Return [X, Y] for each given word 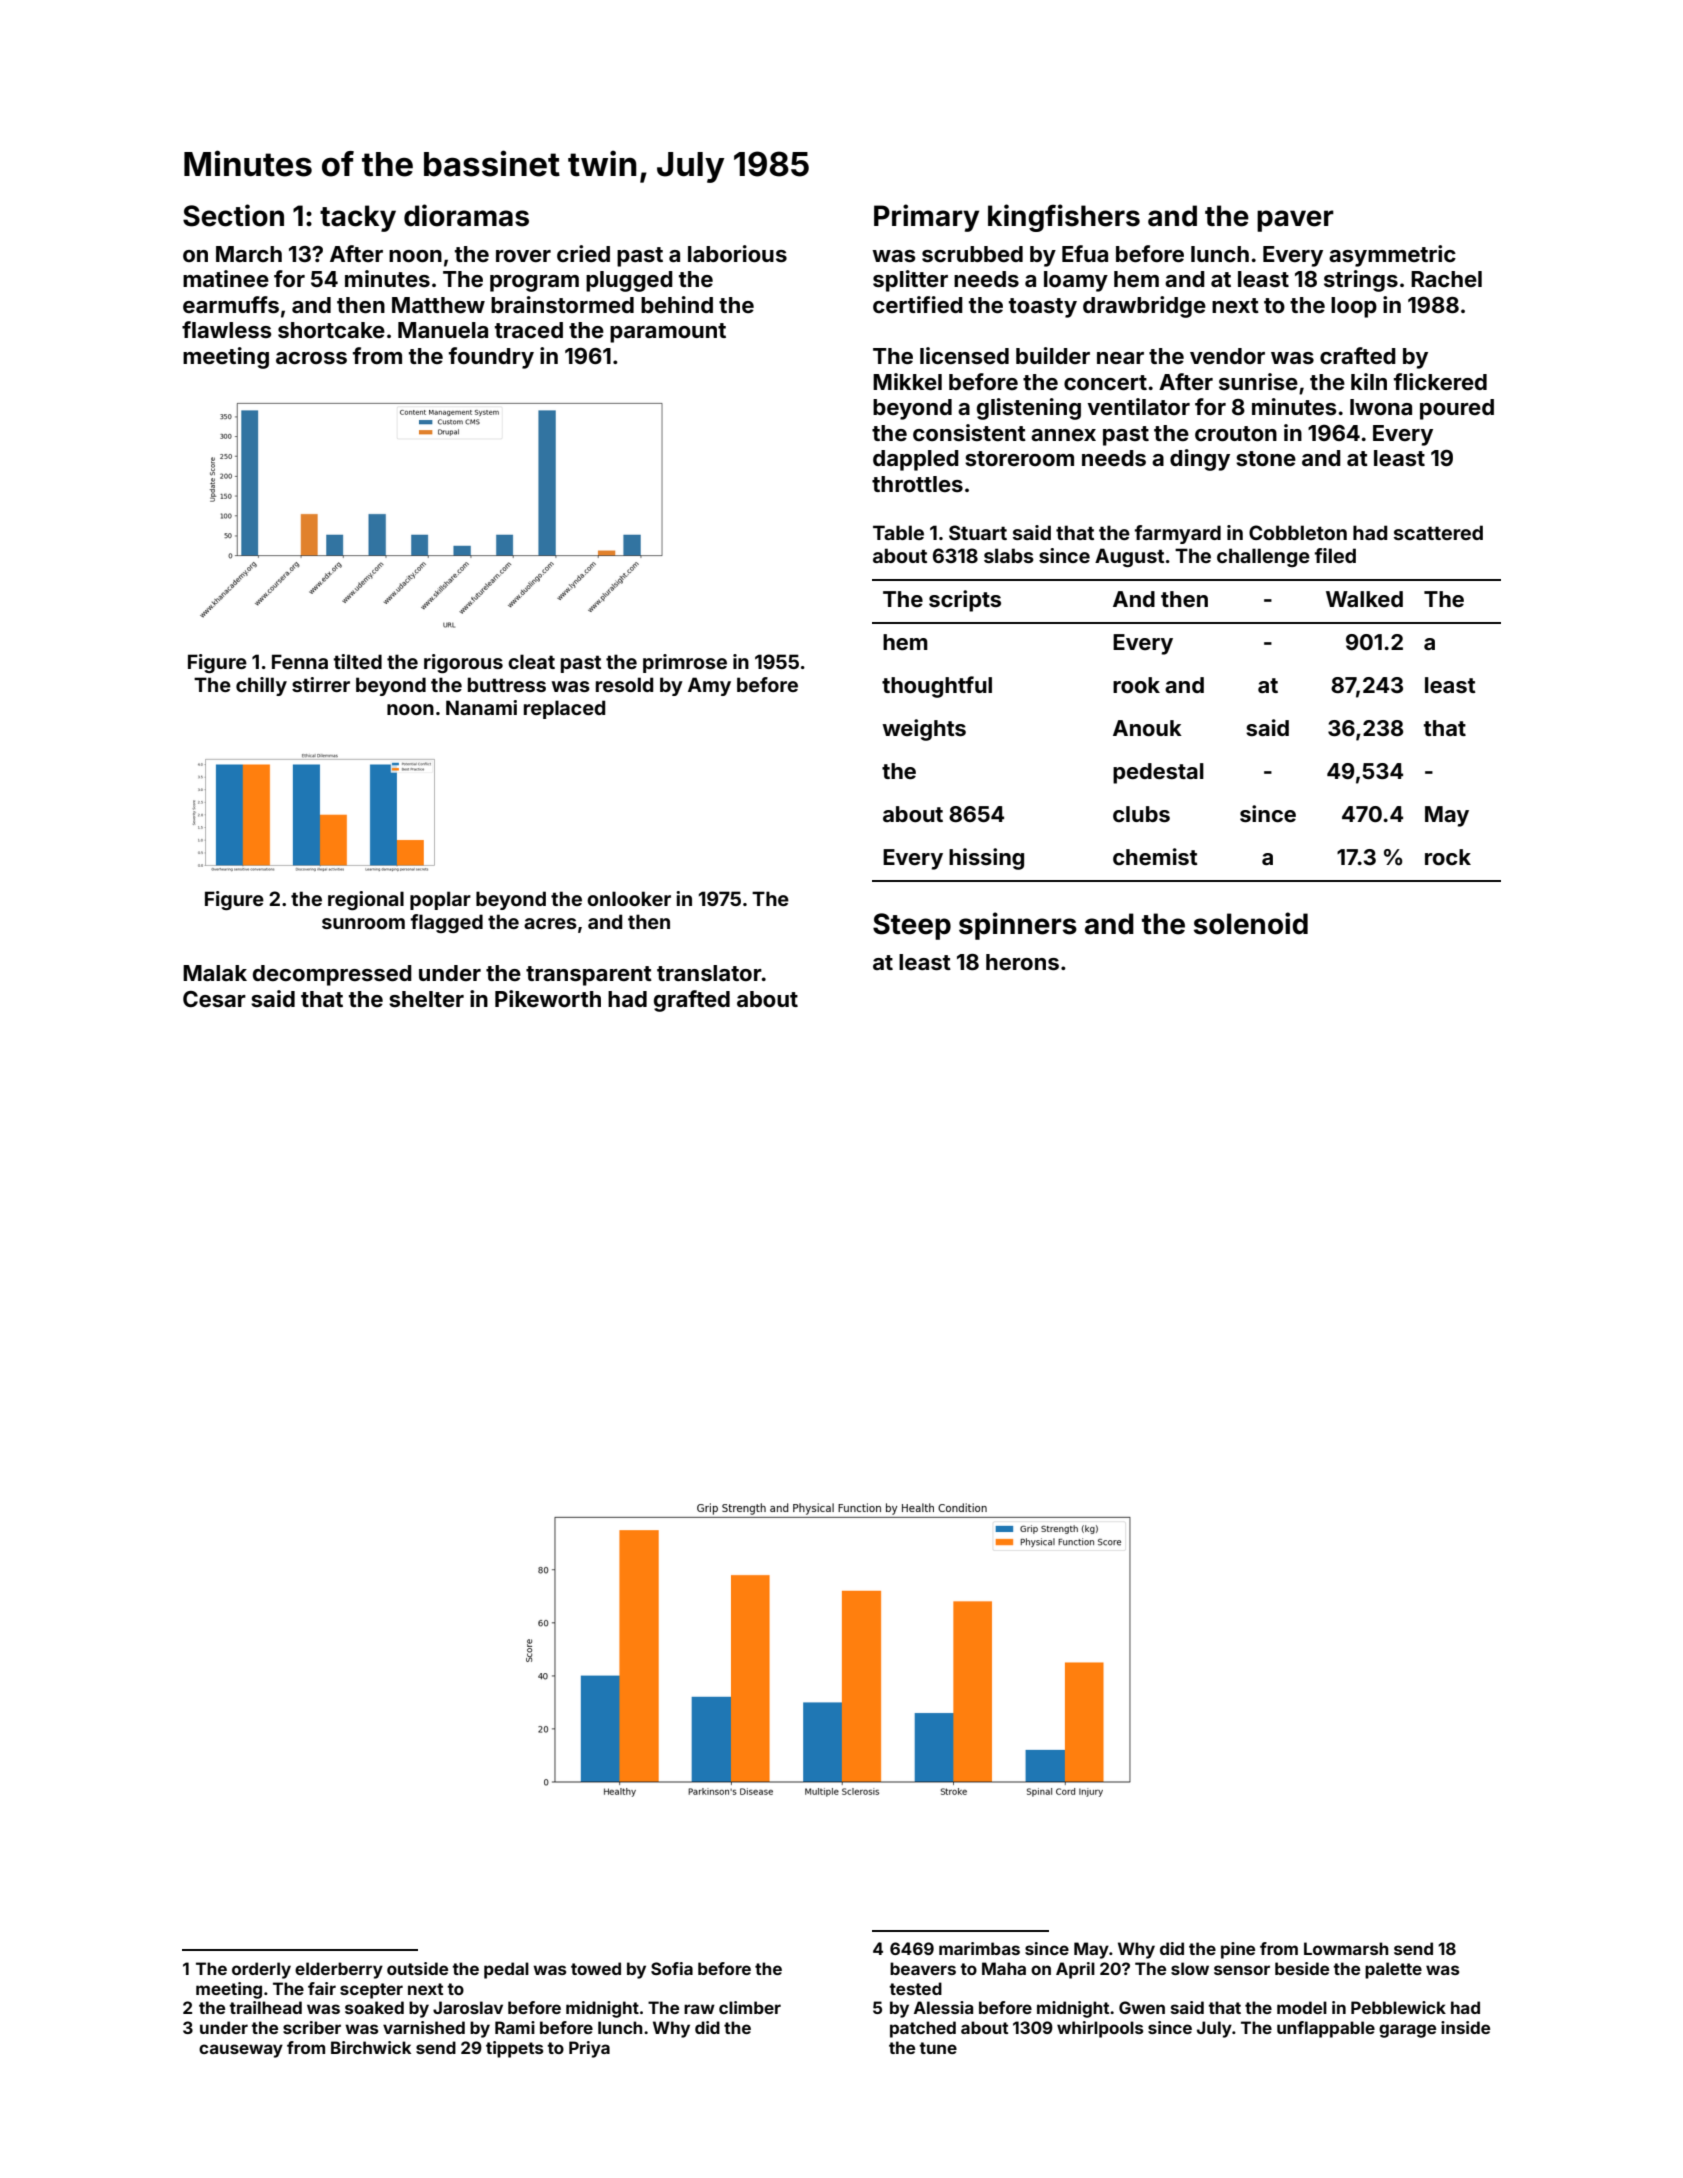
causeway [241, 2051]
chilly [261, 686]
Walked [1364, 599]
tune [938, 2048]
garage [1407, 2031]
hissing [986, 859]
